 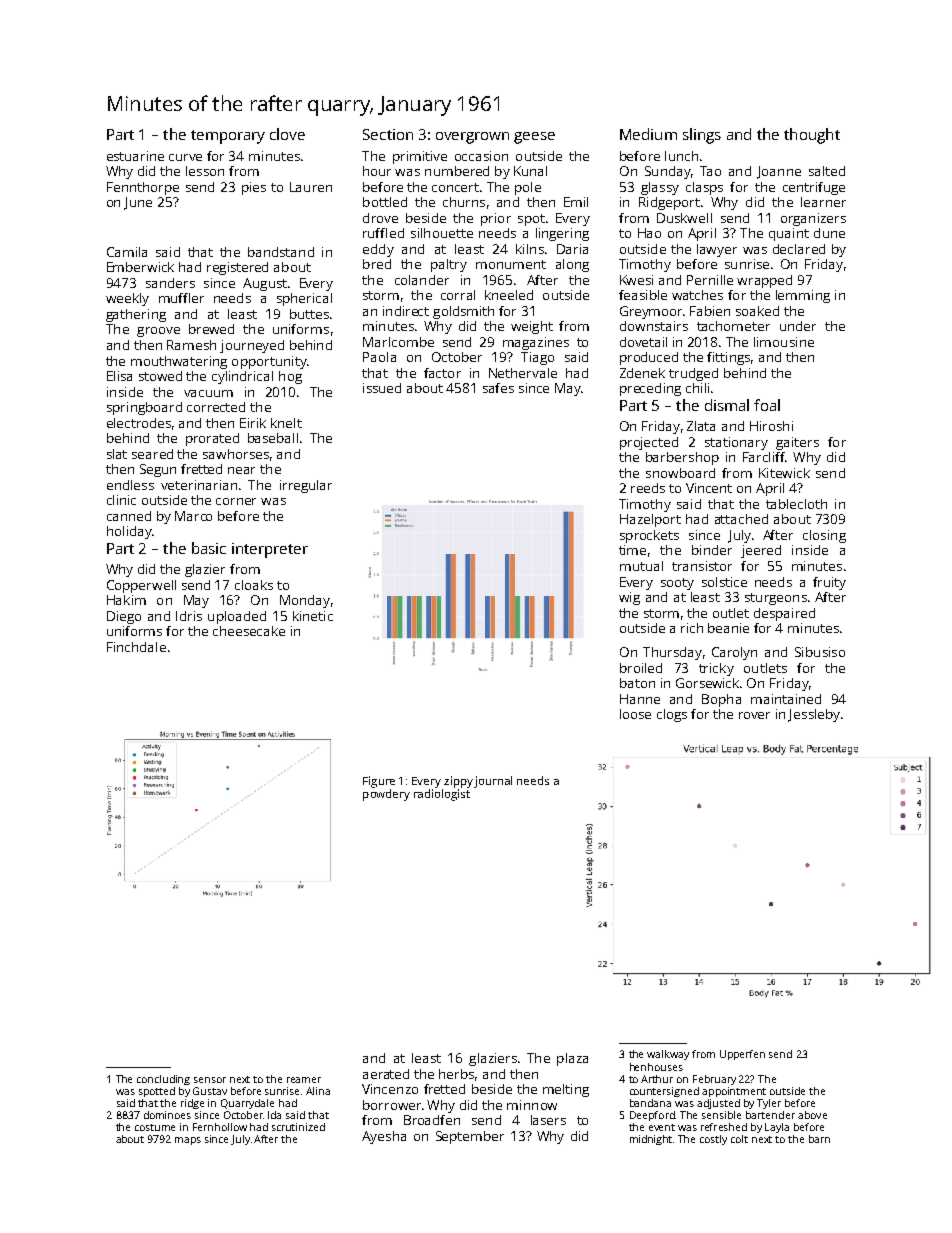 I want to click on powdery, so click(x=386, y=795).
